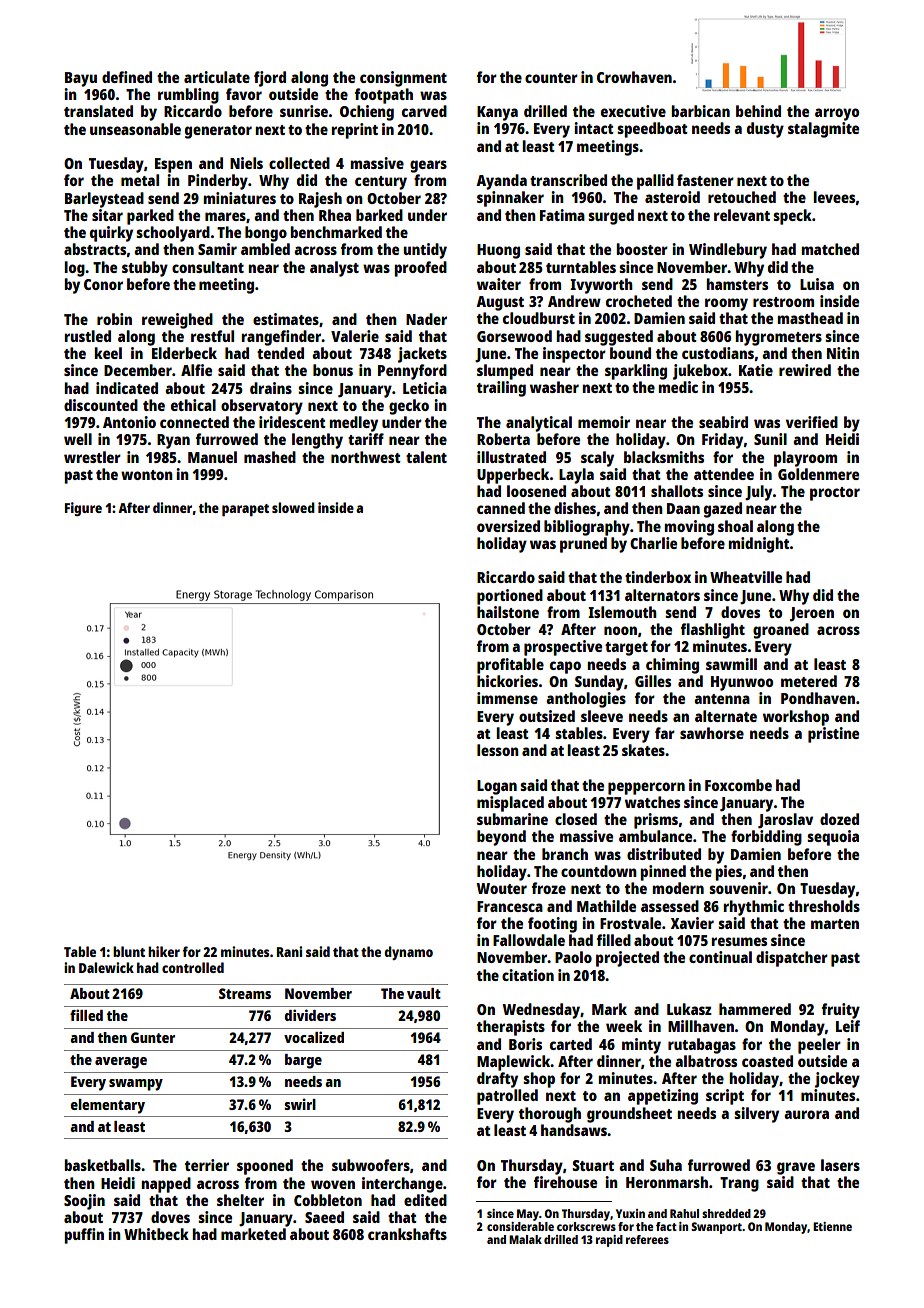  I want to click on swampy, so click(136, 1085).
